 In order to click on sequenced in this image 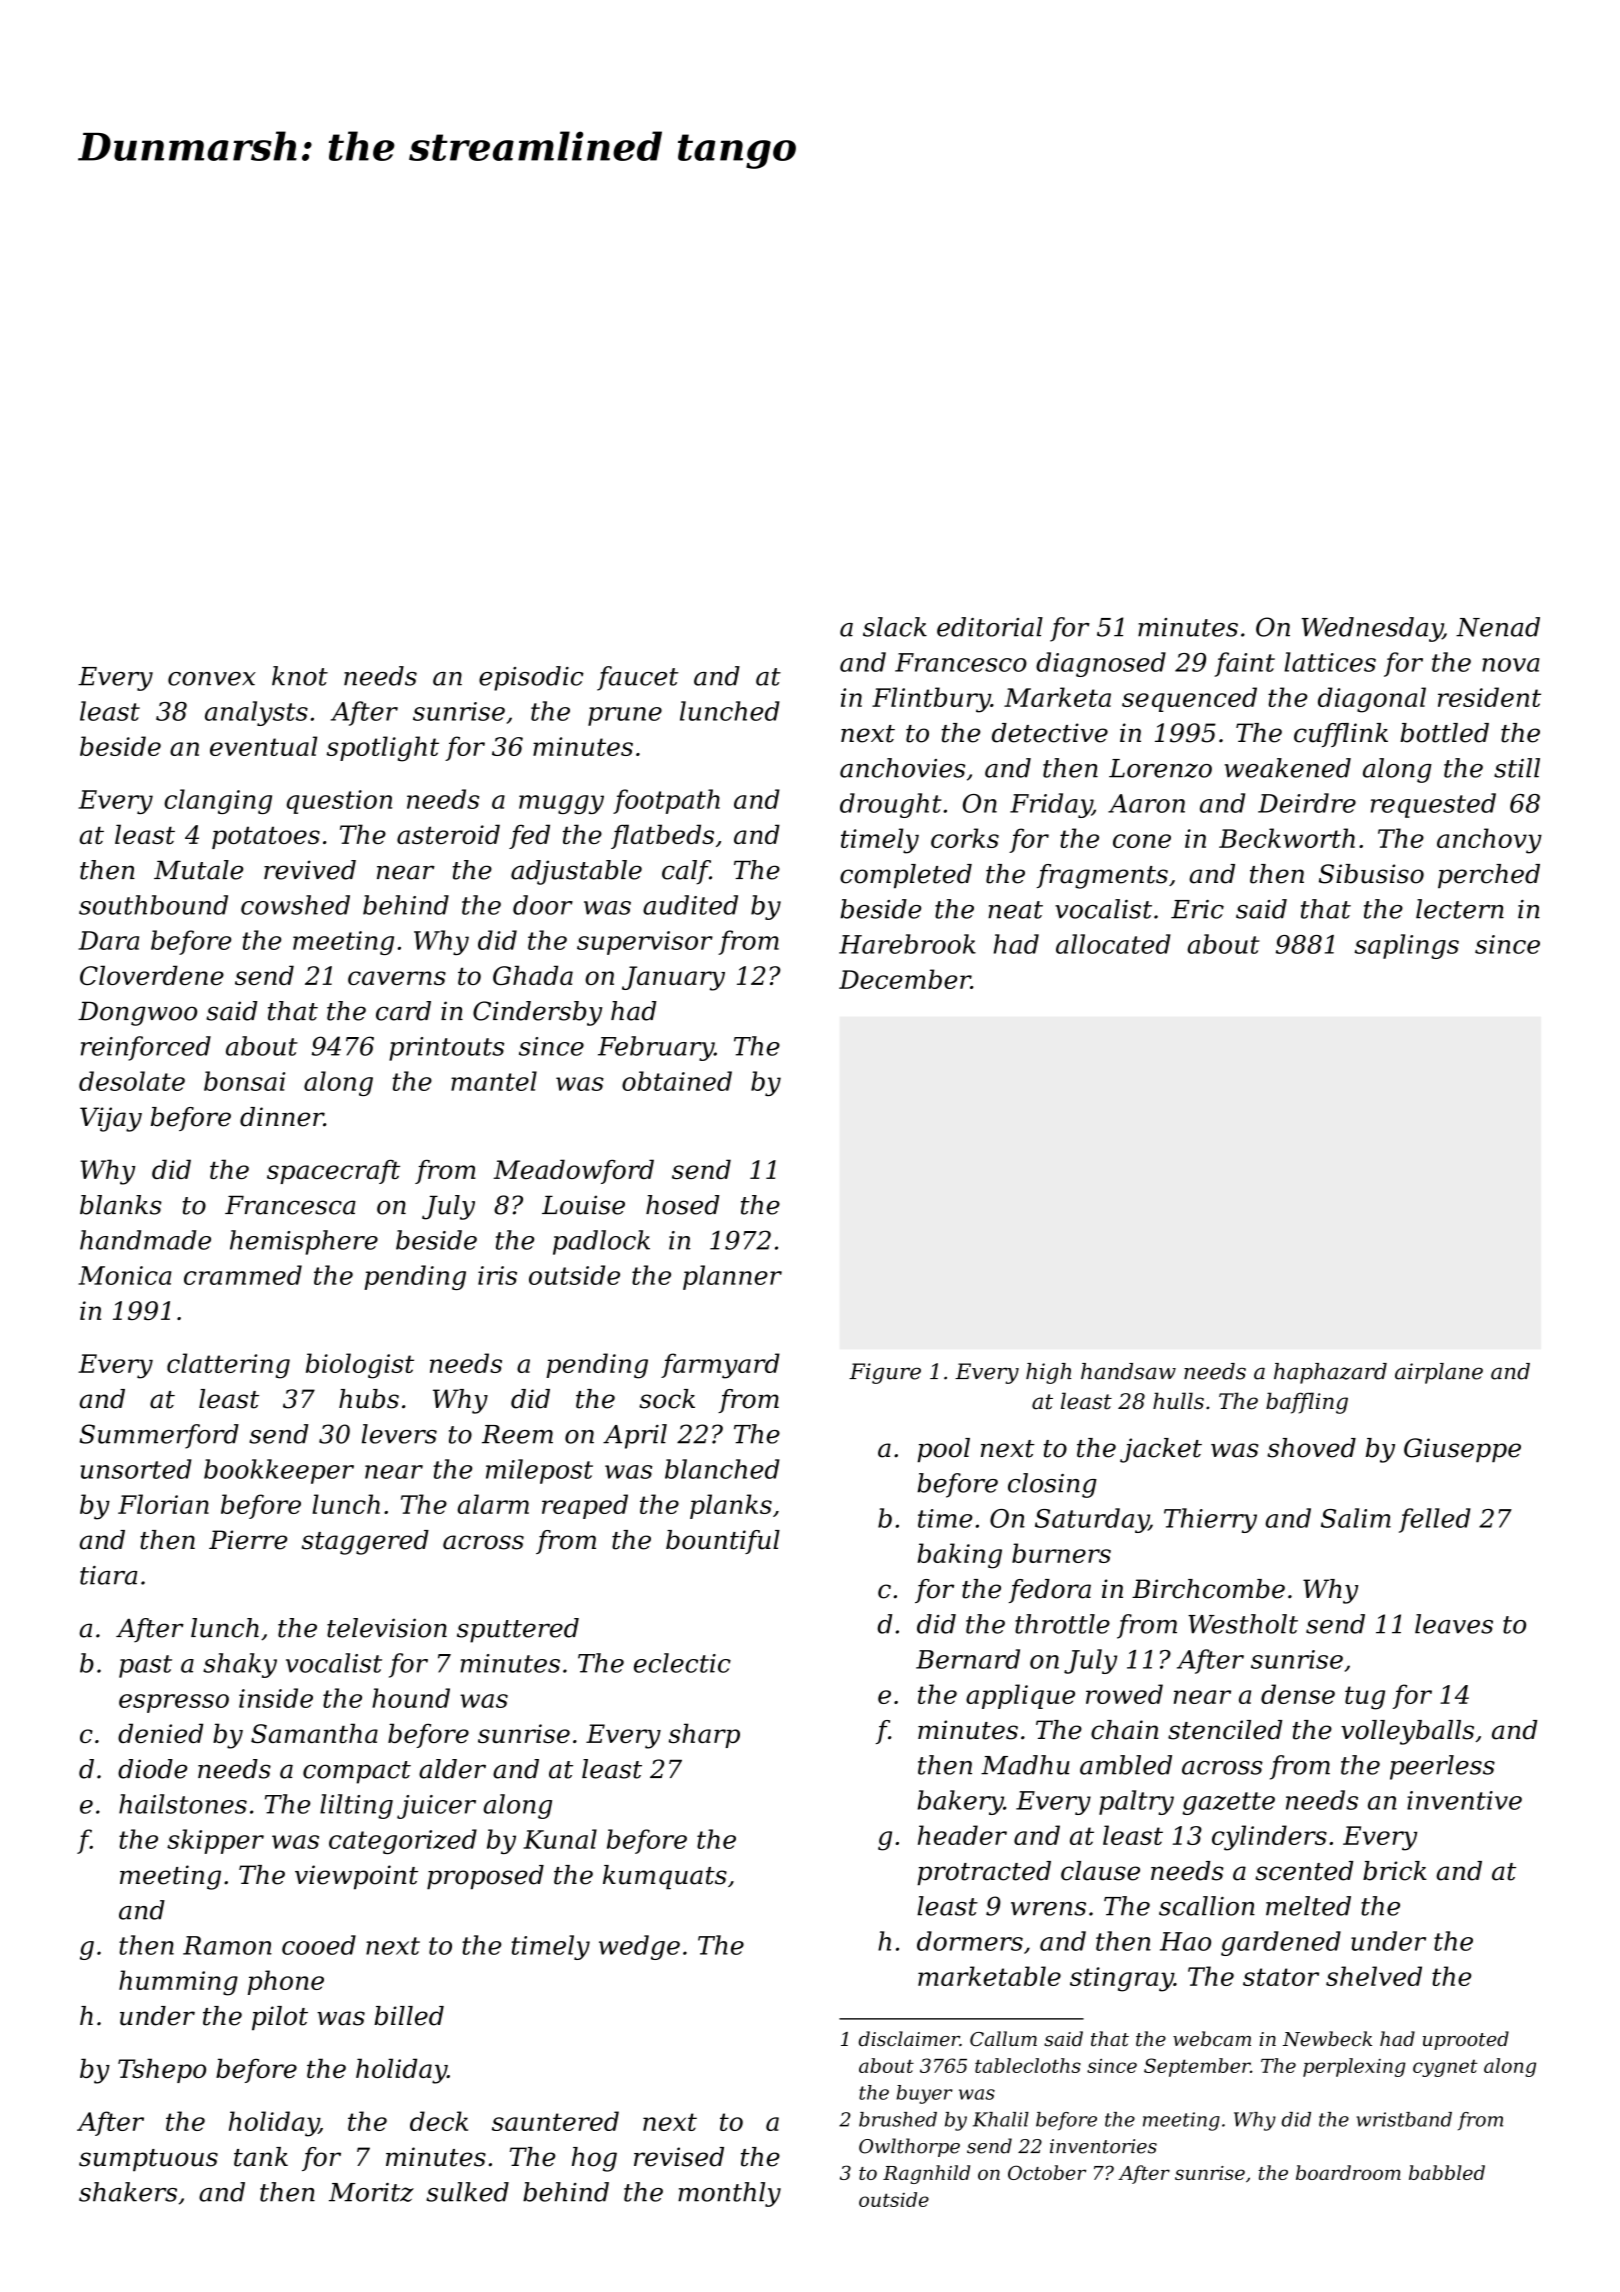, I will do `click(1189, 699)`.
